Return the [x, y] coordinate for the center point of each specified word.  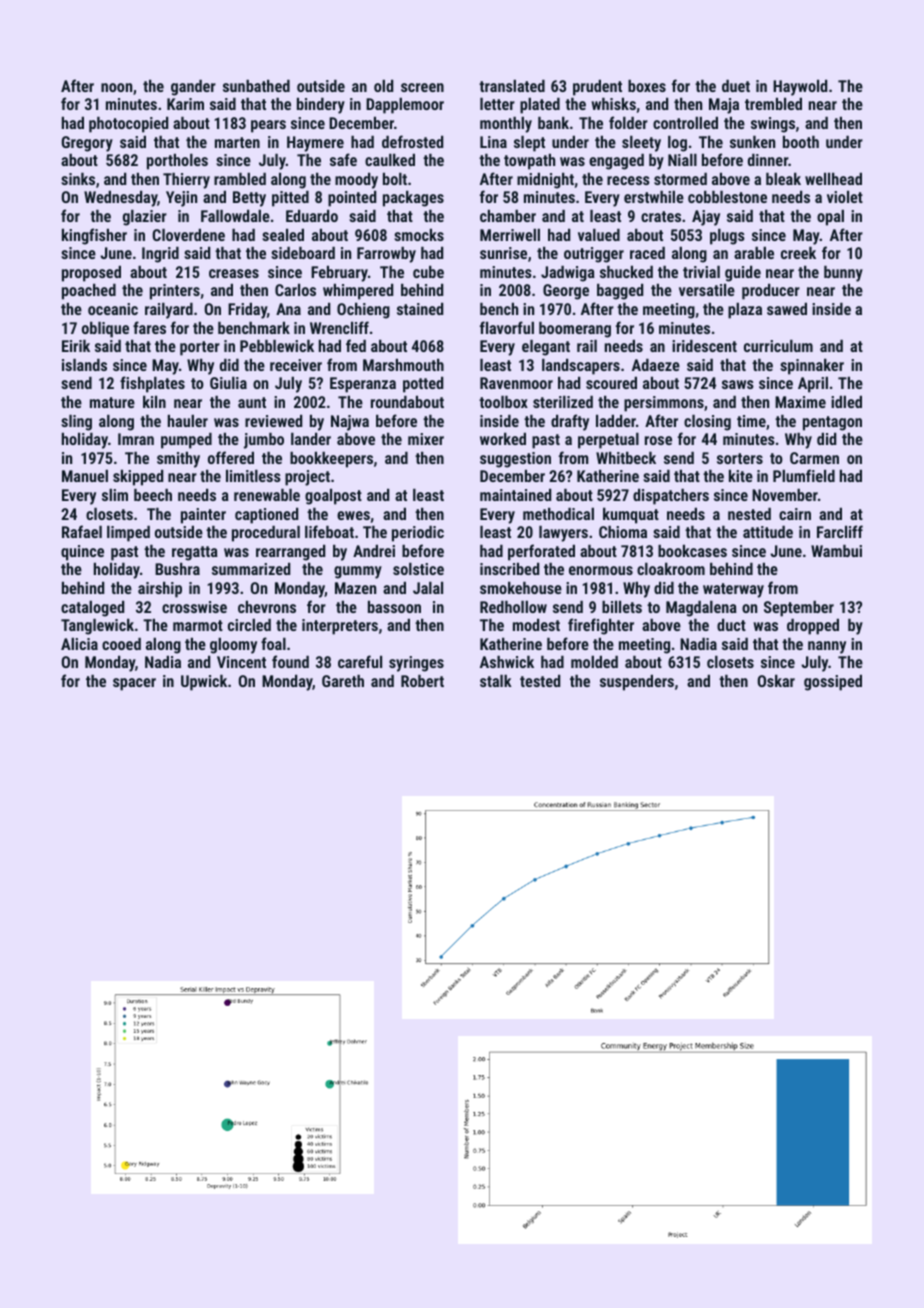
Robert [422, 681]
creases [234, 273]
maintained [515, 495]
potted [423, 385]
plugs [727, 237]
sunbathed [256, 86]
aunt [252, 402]
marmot [198, 625]
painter [203, 516]
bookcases [692, 550]
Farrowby [386, 255]
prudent [597, 88]
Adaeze [656, 365]
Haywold [800, 88]
